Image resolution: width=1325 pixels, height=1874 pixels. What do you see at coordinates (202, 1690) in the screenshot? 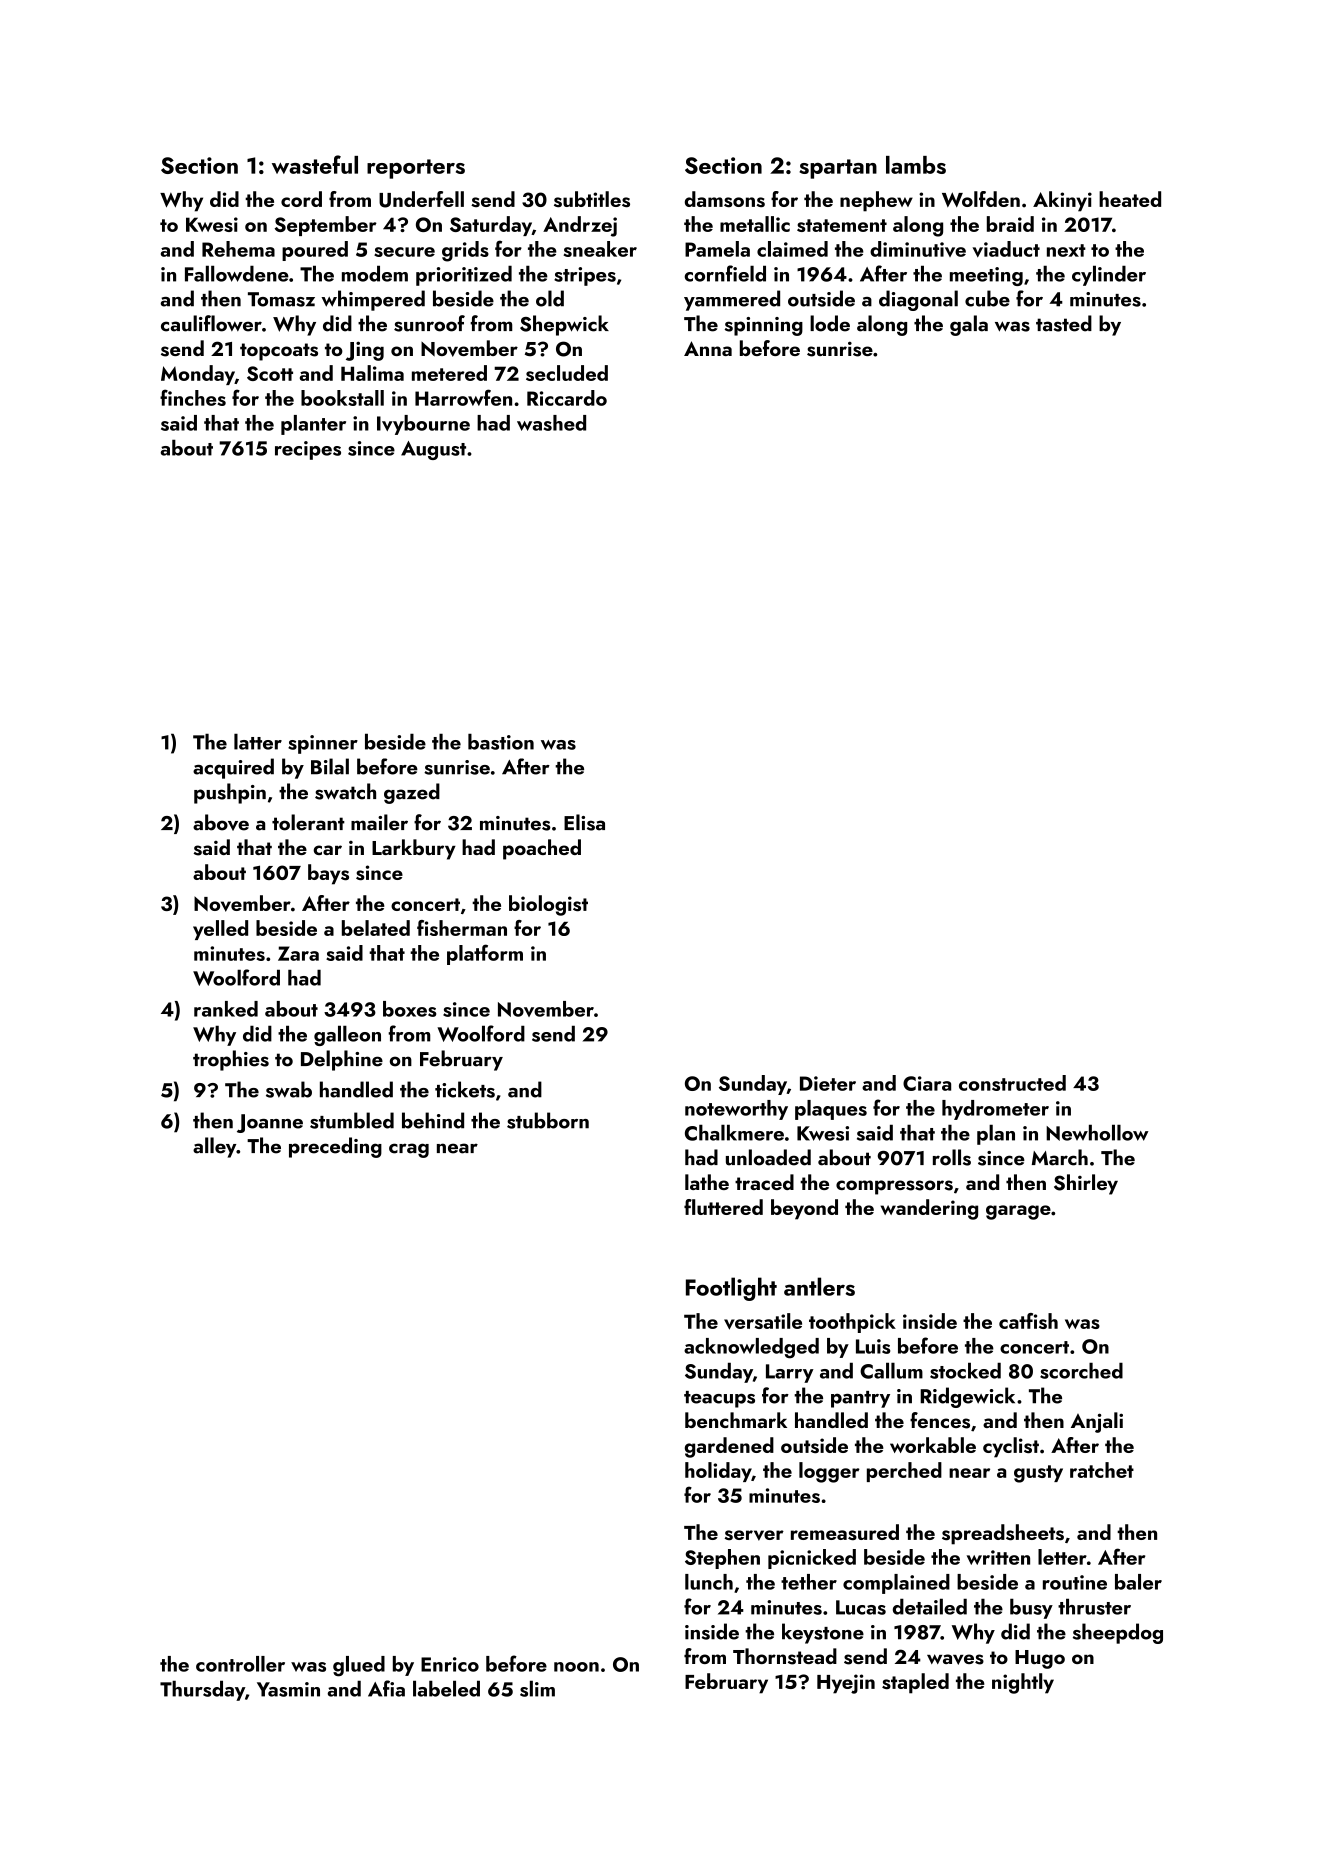
I see `Thursday` at bounding box center [202, 1690].
